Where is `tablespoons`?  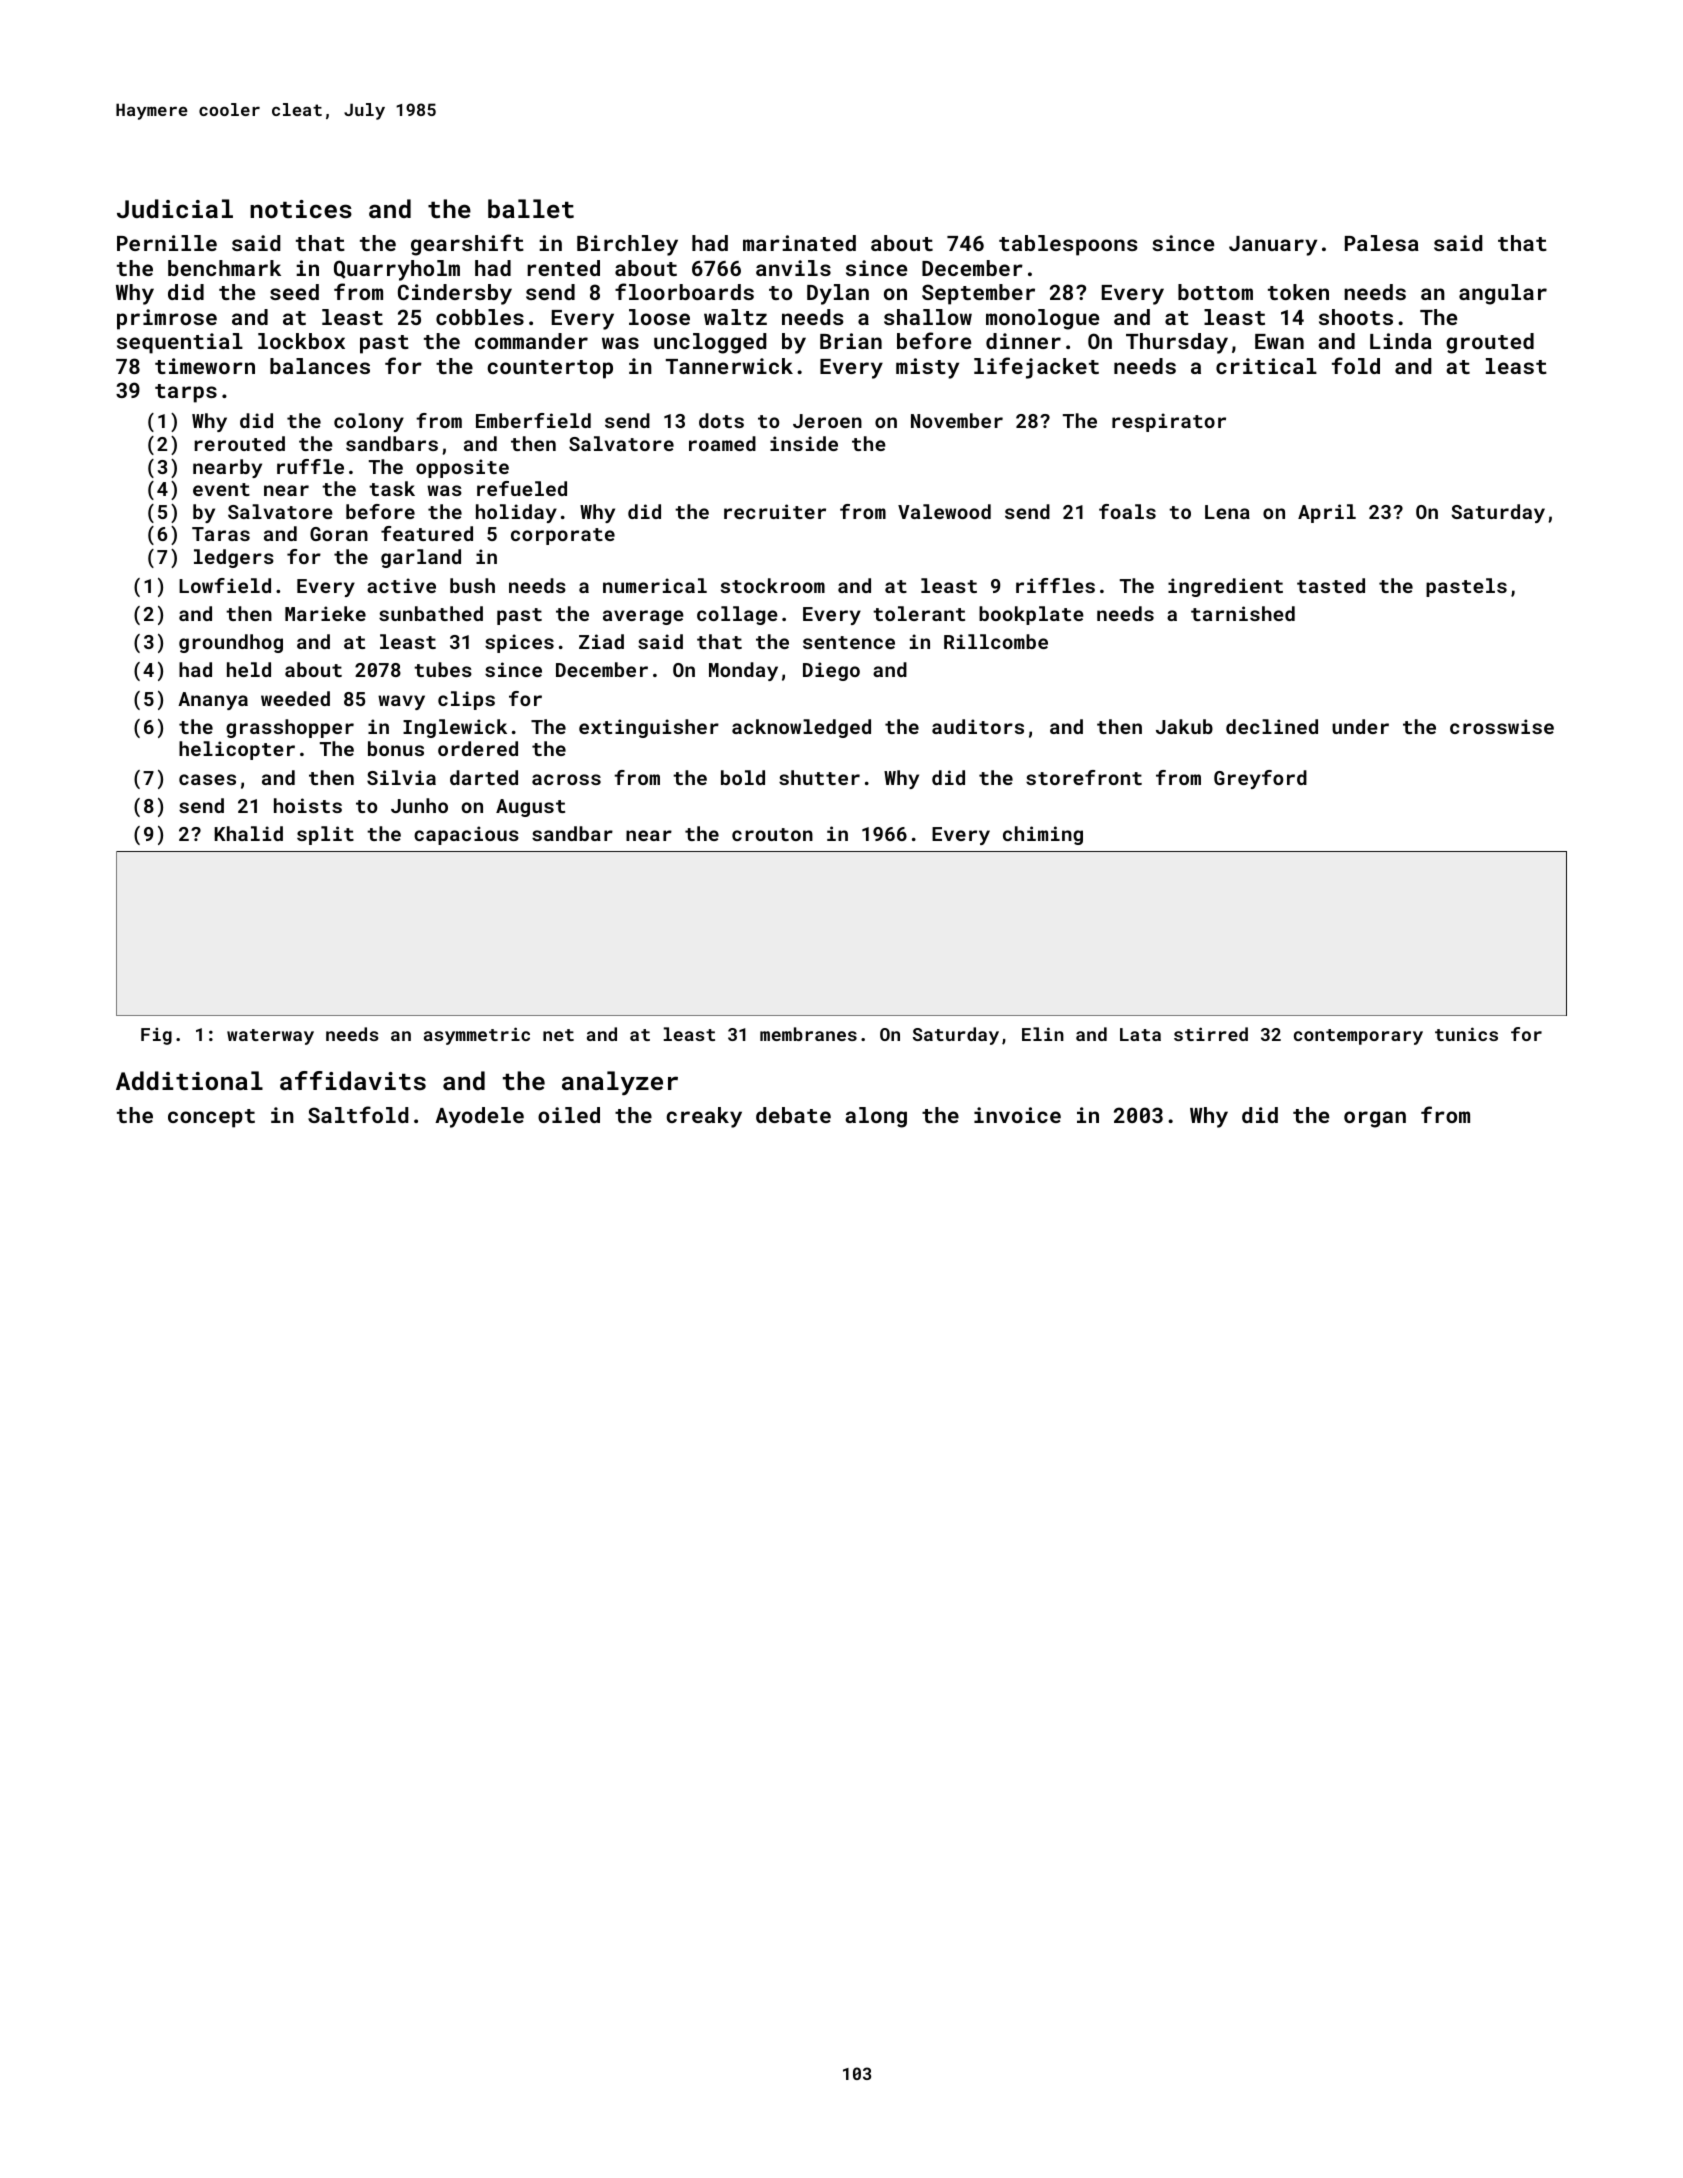
tablespoons is located at coordinates (1068, 245).
